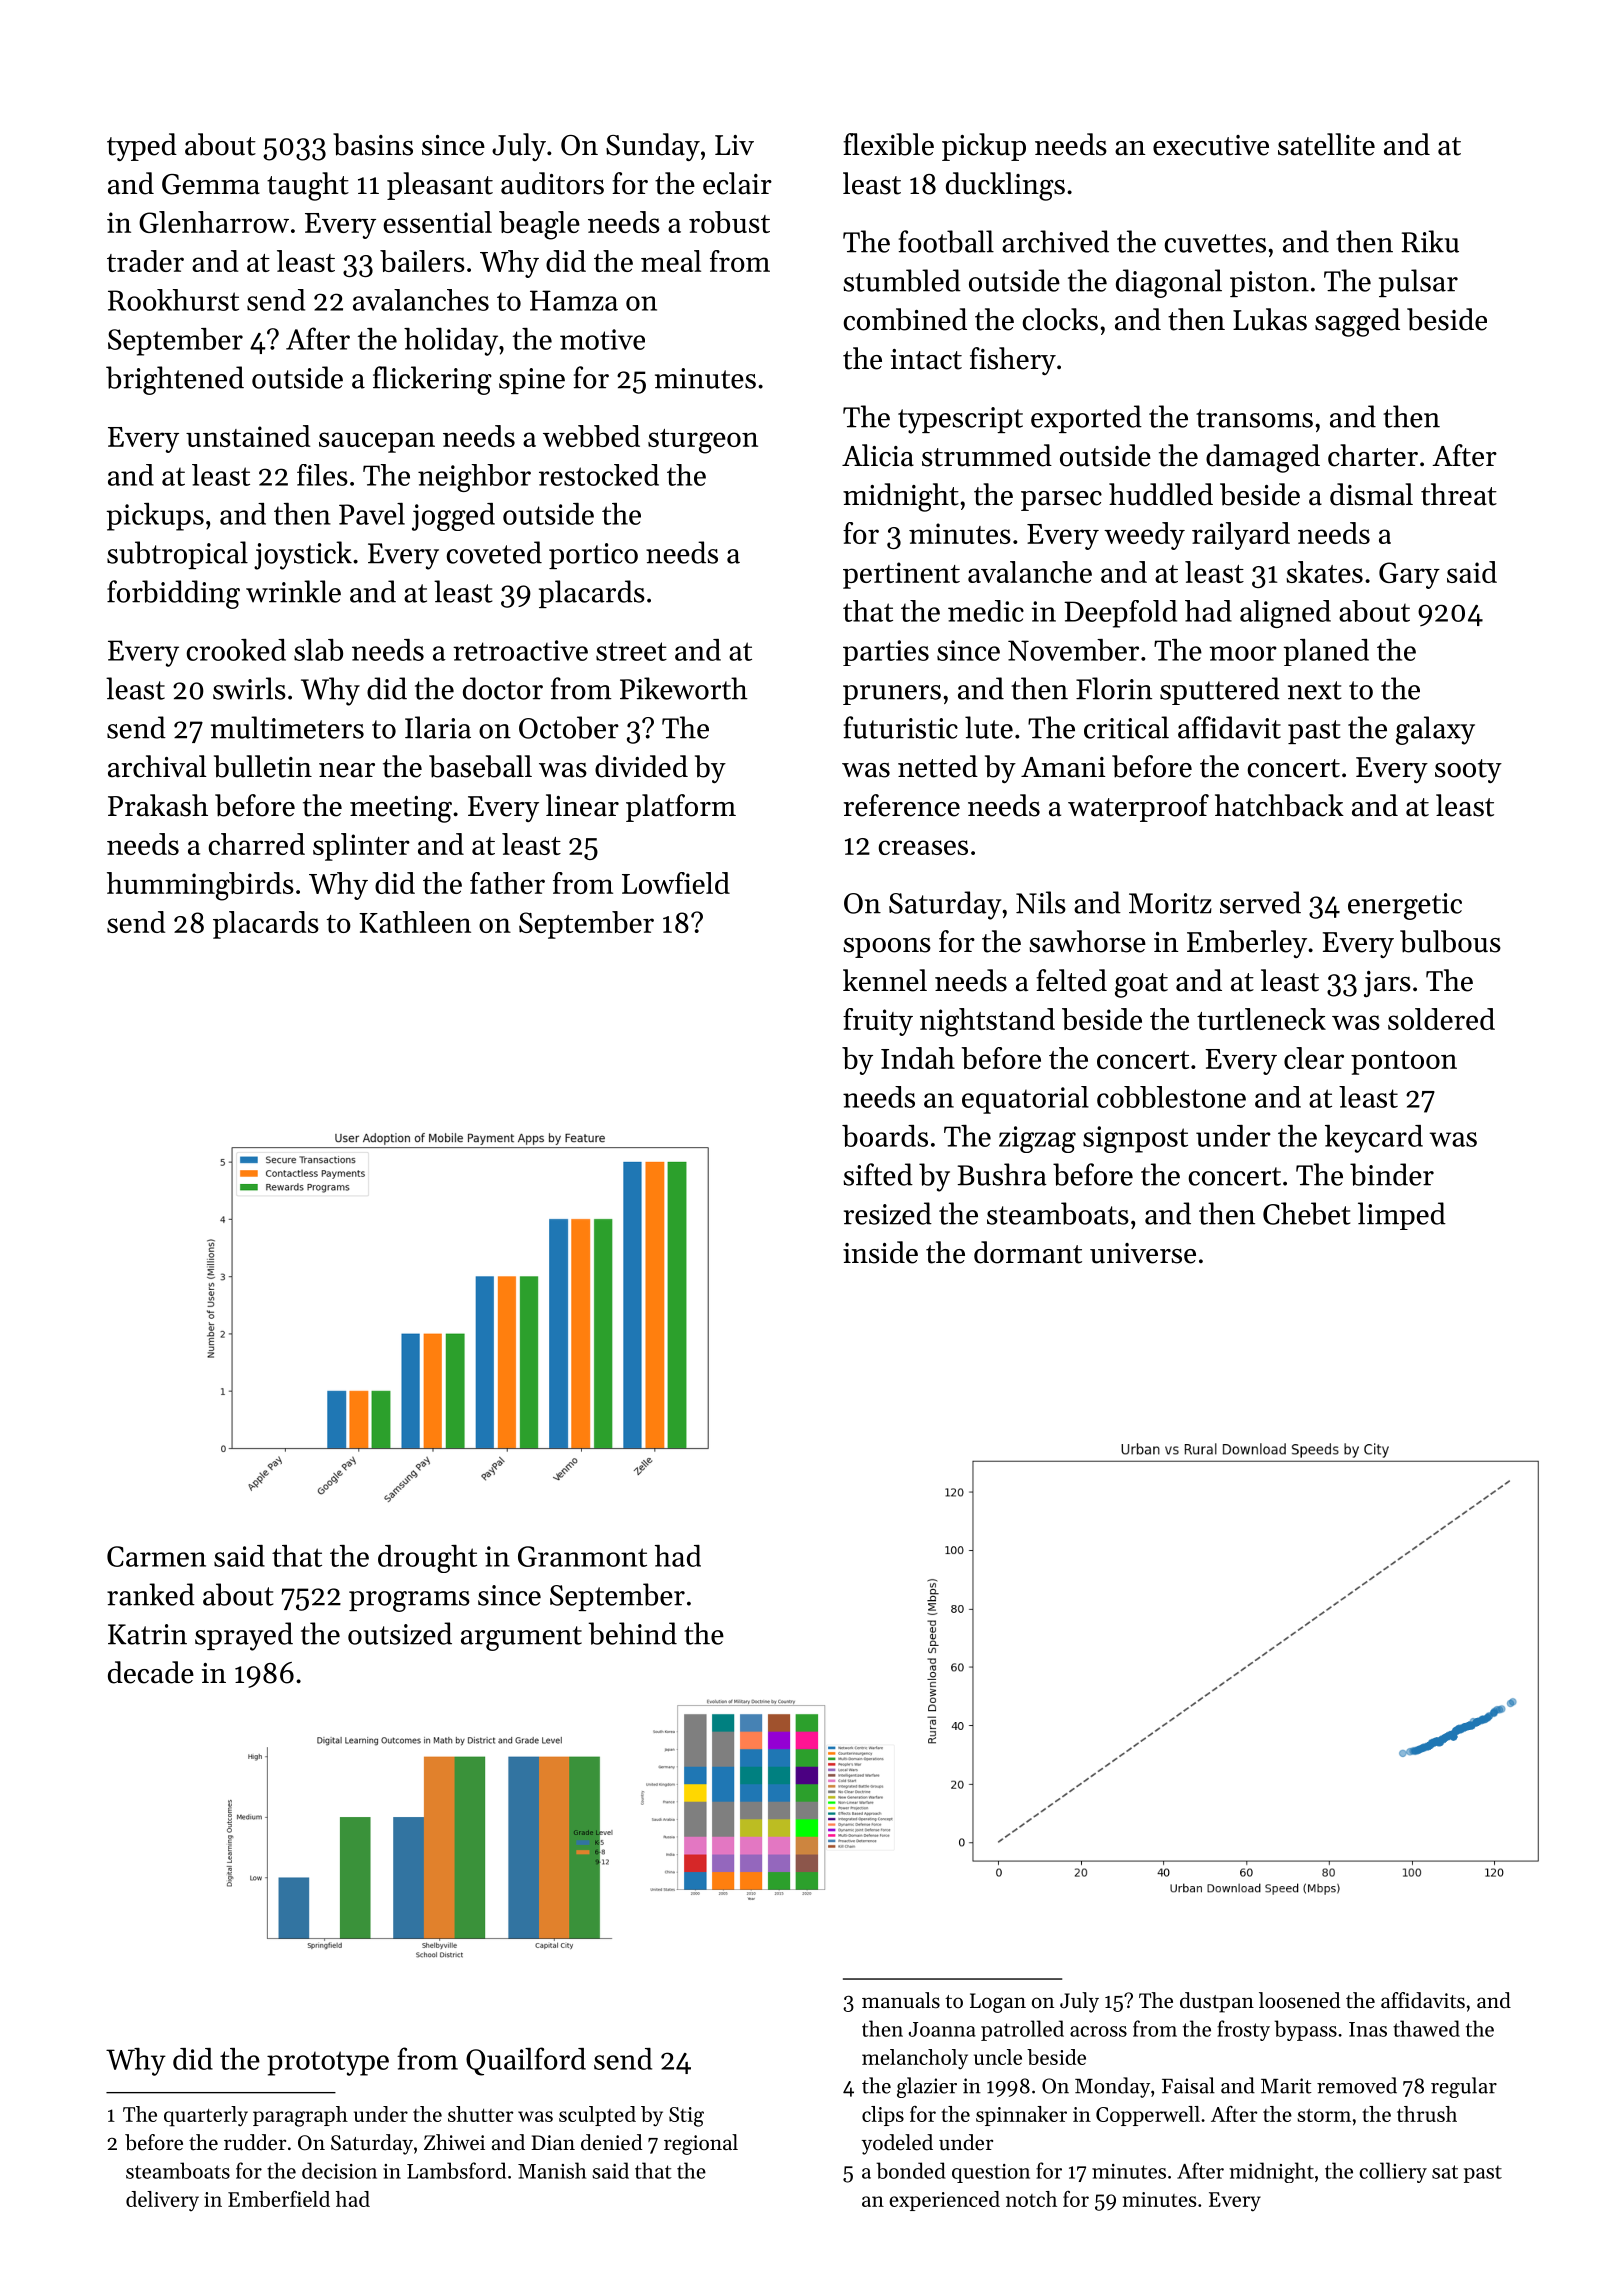 This document has height=2292, width=1620. I want to click on experienced, so click(944, 2201).
